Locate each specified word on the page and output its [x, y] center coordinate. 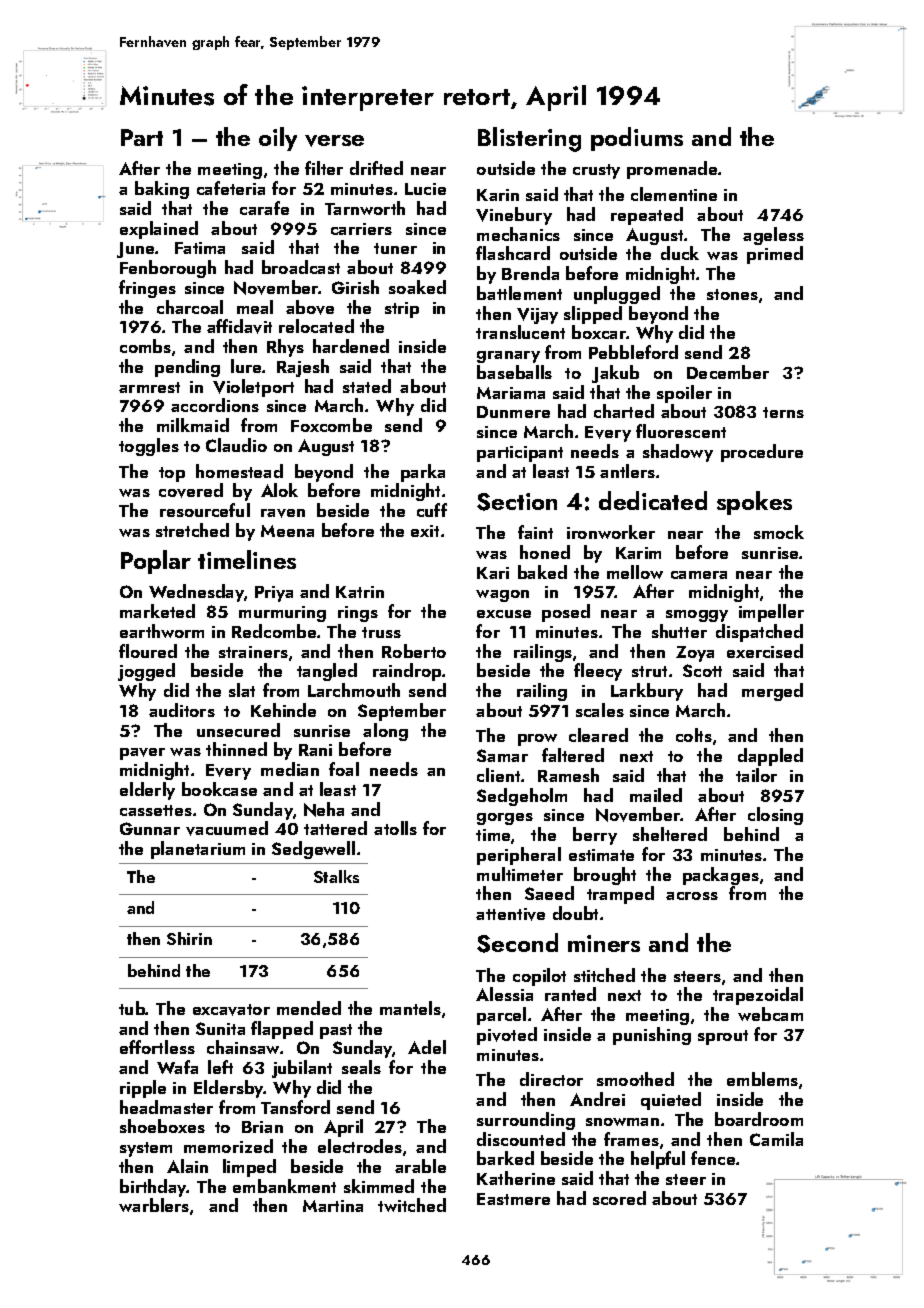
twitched [412, 1205]
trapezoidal [758, 996]
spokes [754, 503]
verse [334, 141]
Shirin [189, 938]
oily [278, 139]
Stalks [336, 876]
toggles [149, 447]
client [498, 775]
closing [775, 816]
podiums [637, 139]
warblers [154, 1205]
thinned [236, 749]
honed [545, 552]
